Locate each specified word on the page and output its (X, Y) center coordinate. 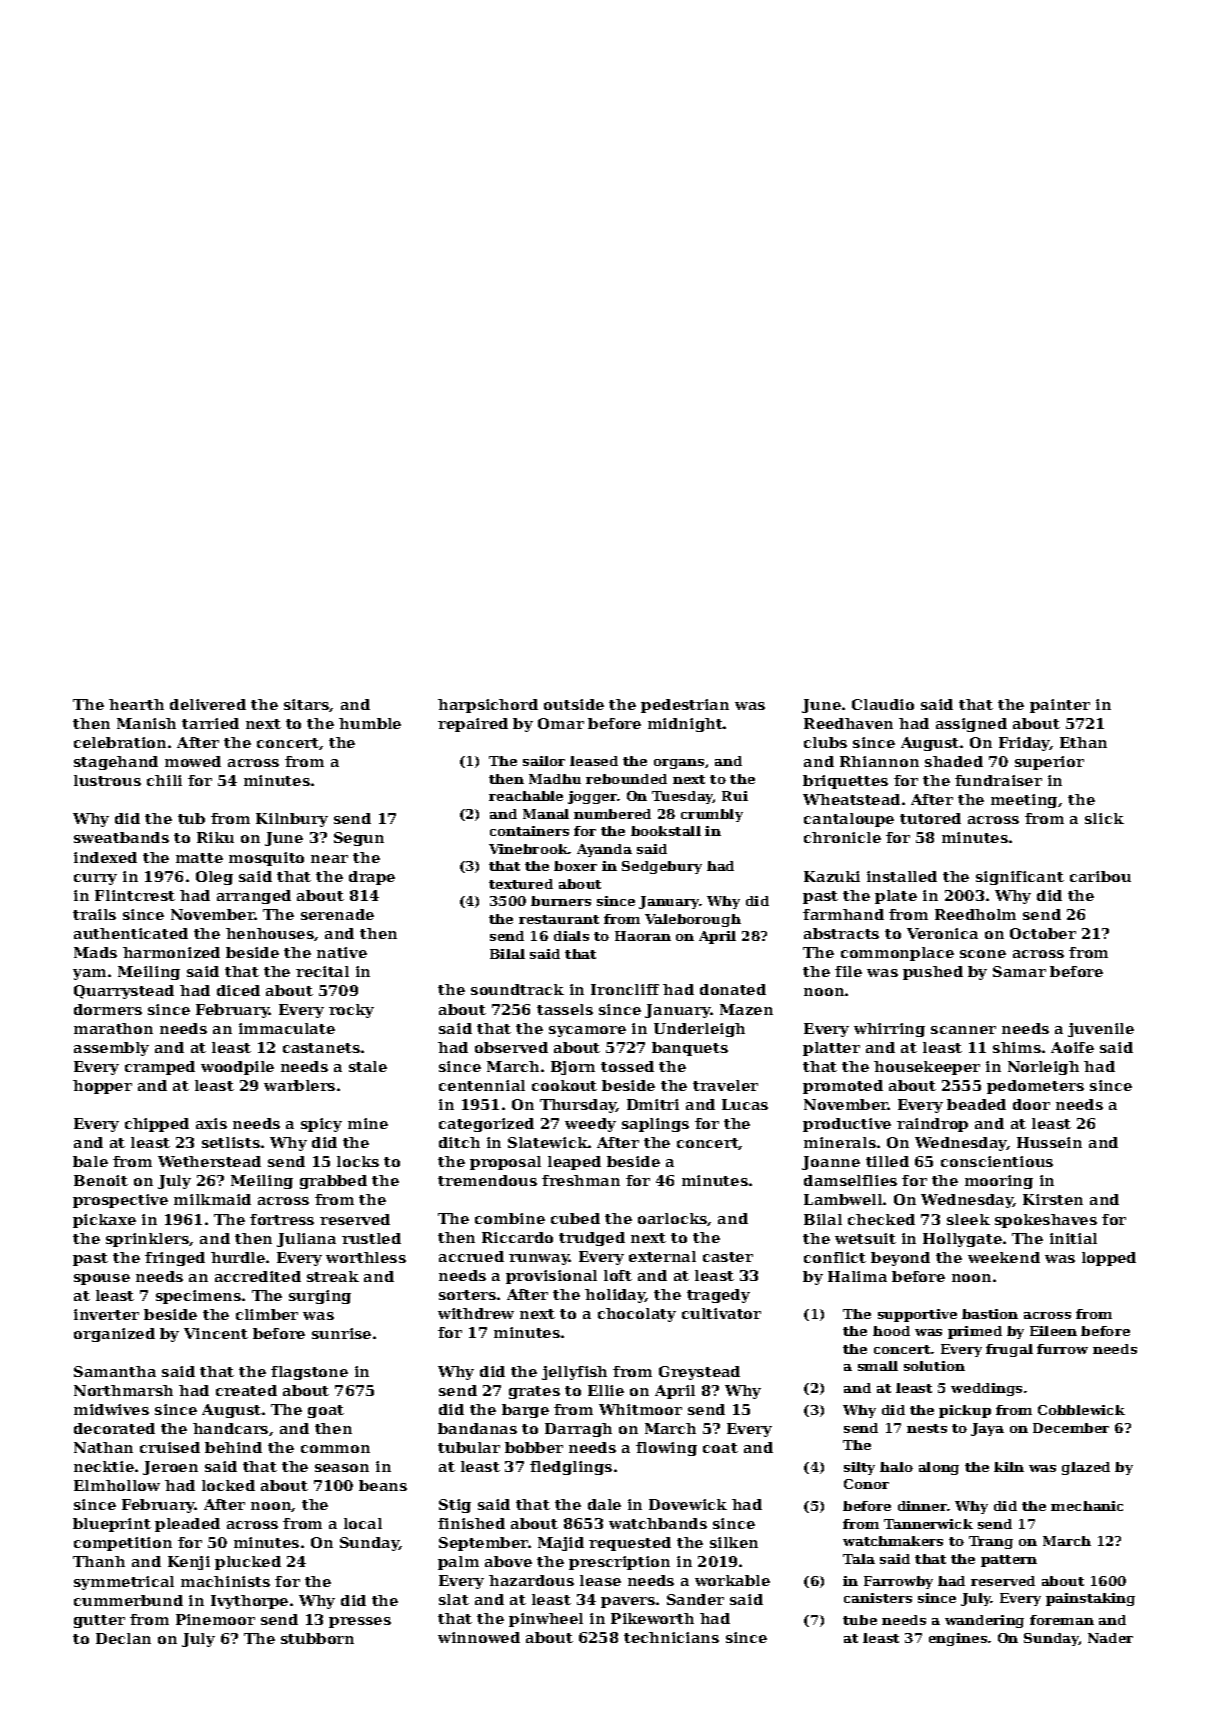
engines (958, 1639)
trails (94, 914)
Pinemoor (215, 1619)
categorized (486, 1125)
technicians (671, 1637)
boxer (575, 866)
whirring (889, 1030)
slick (1104, 818)
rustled (371, 1238)
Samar (1019, 971)
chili (164, 780)
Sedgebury (662, 867)
